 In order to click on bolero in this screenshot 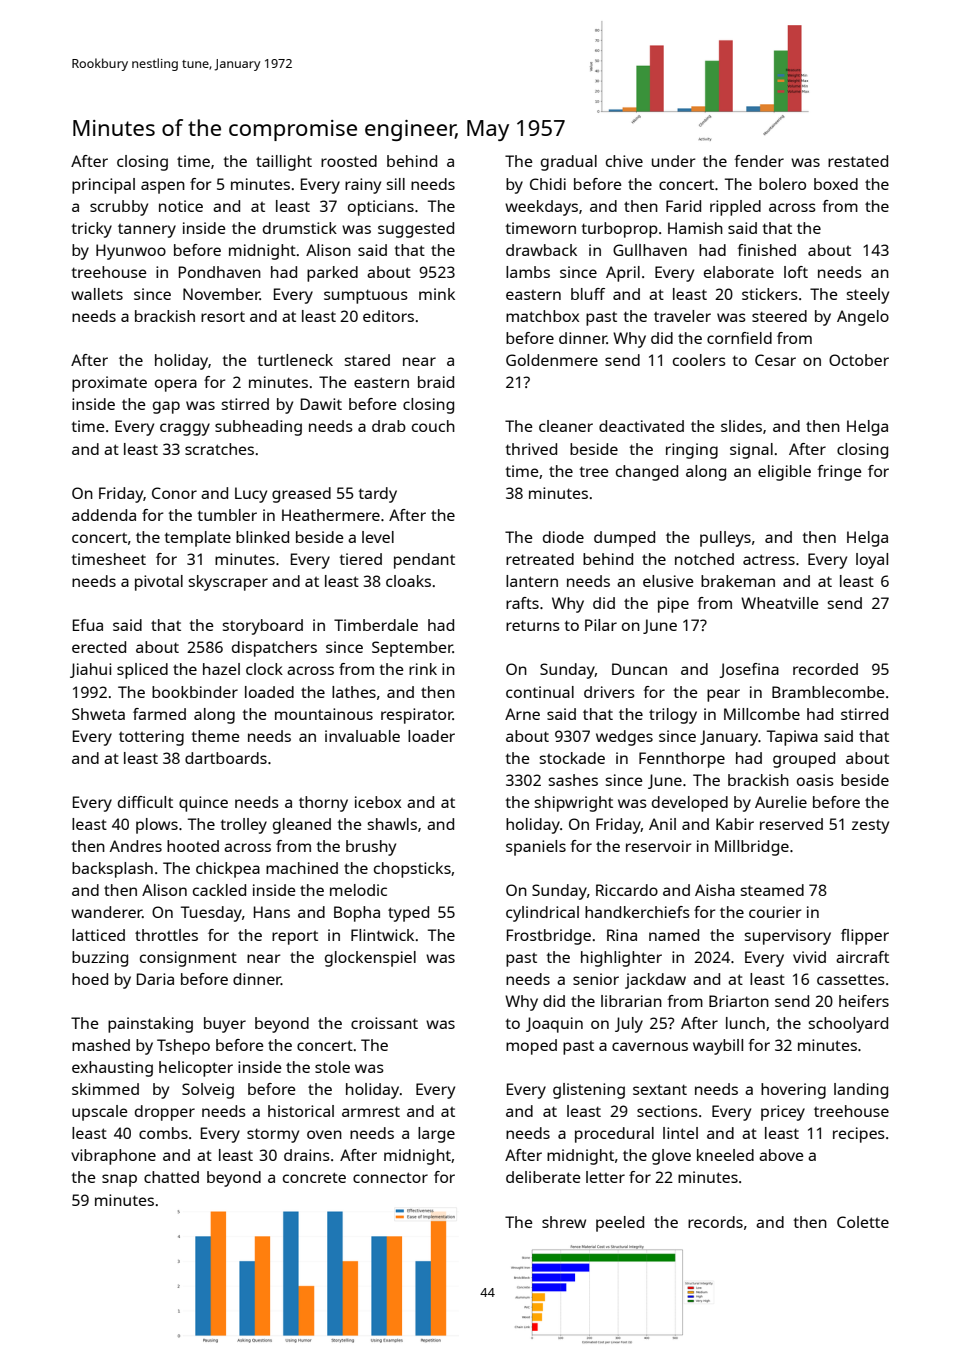, I will do `click(782, 184)`.
